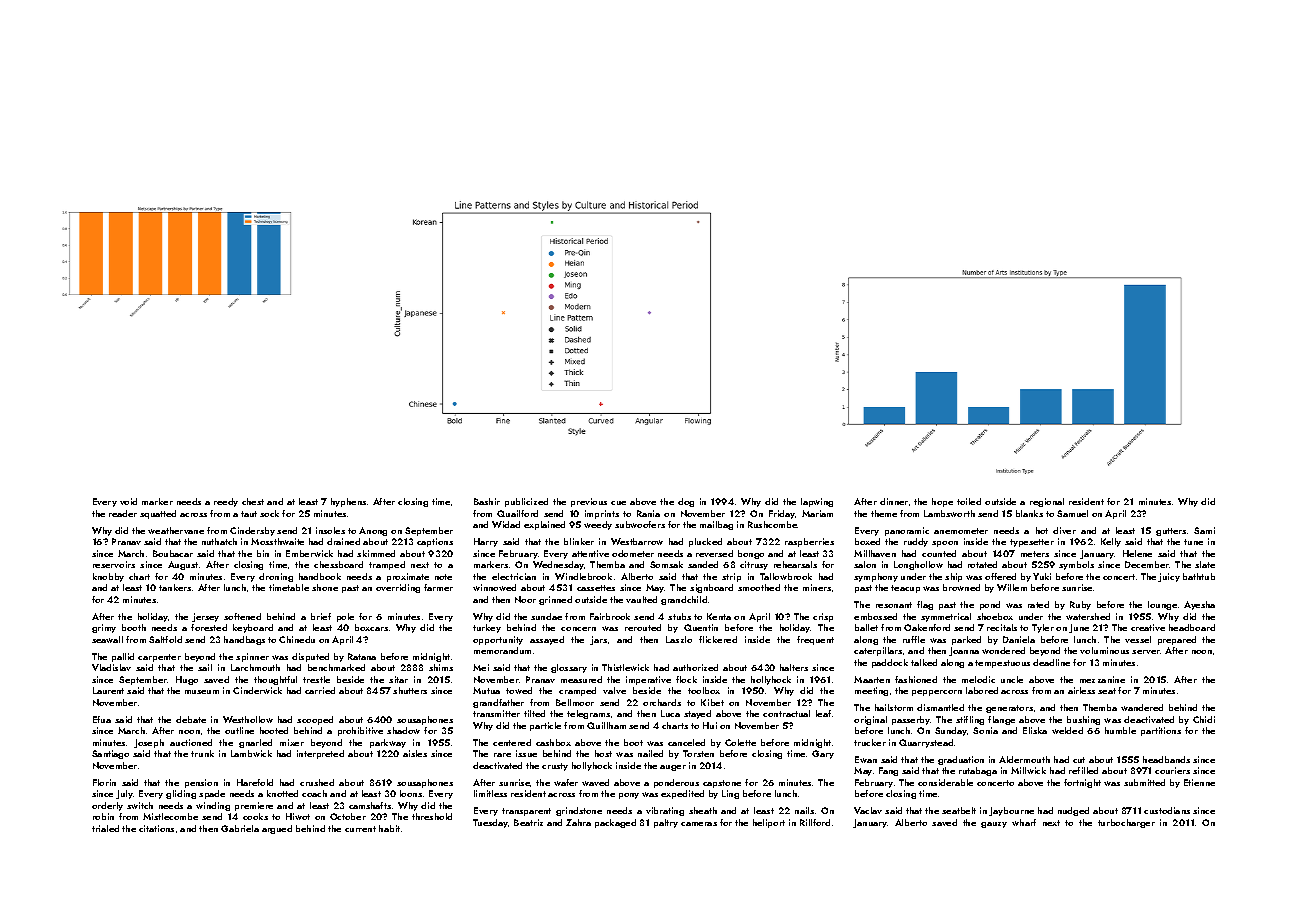  I want to click on regional, so click(1047, 502).
